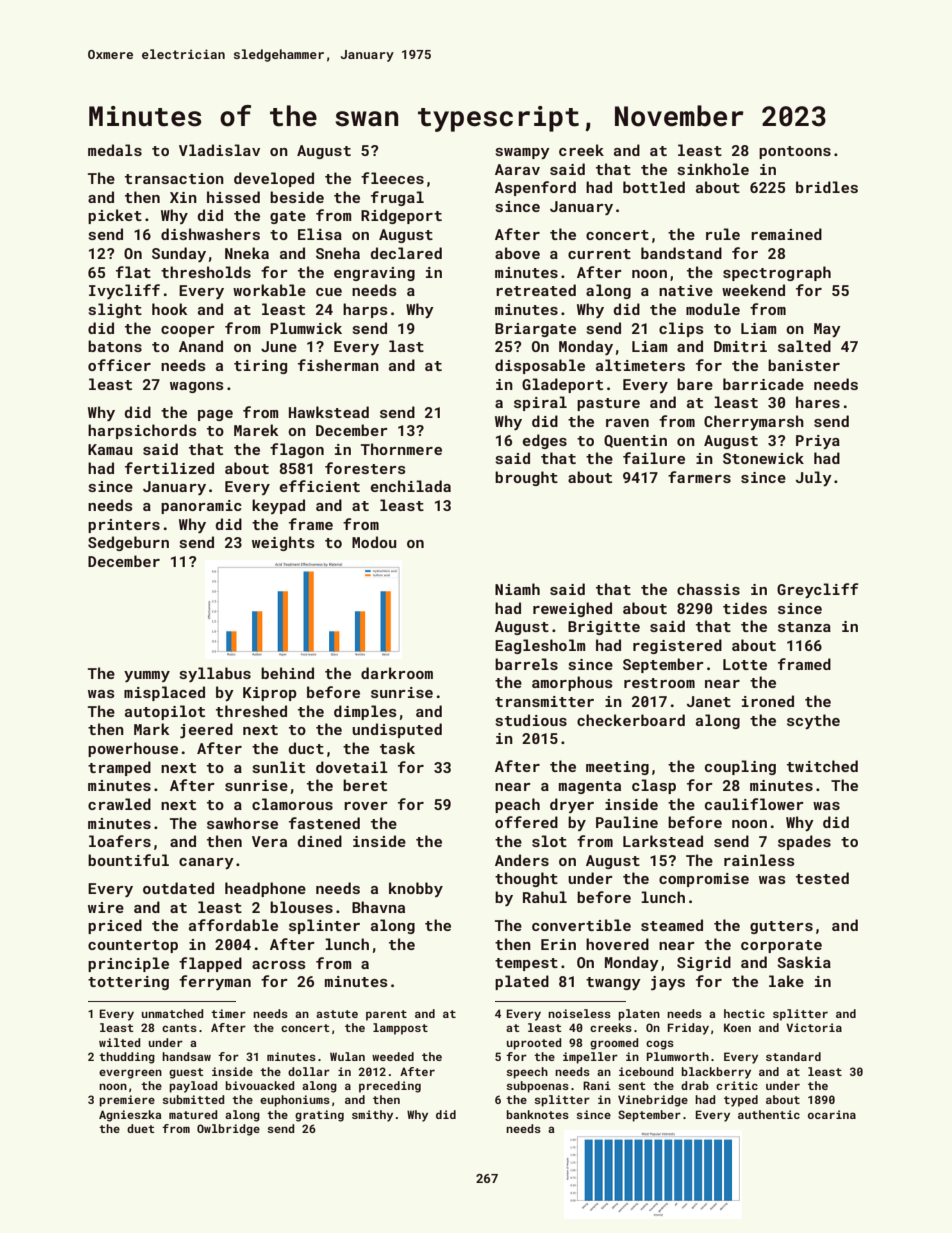 The image size is (952, 1233). I want to click on grating, so click(319, 1116).
